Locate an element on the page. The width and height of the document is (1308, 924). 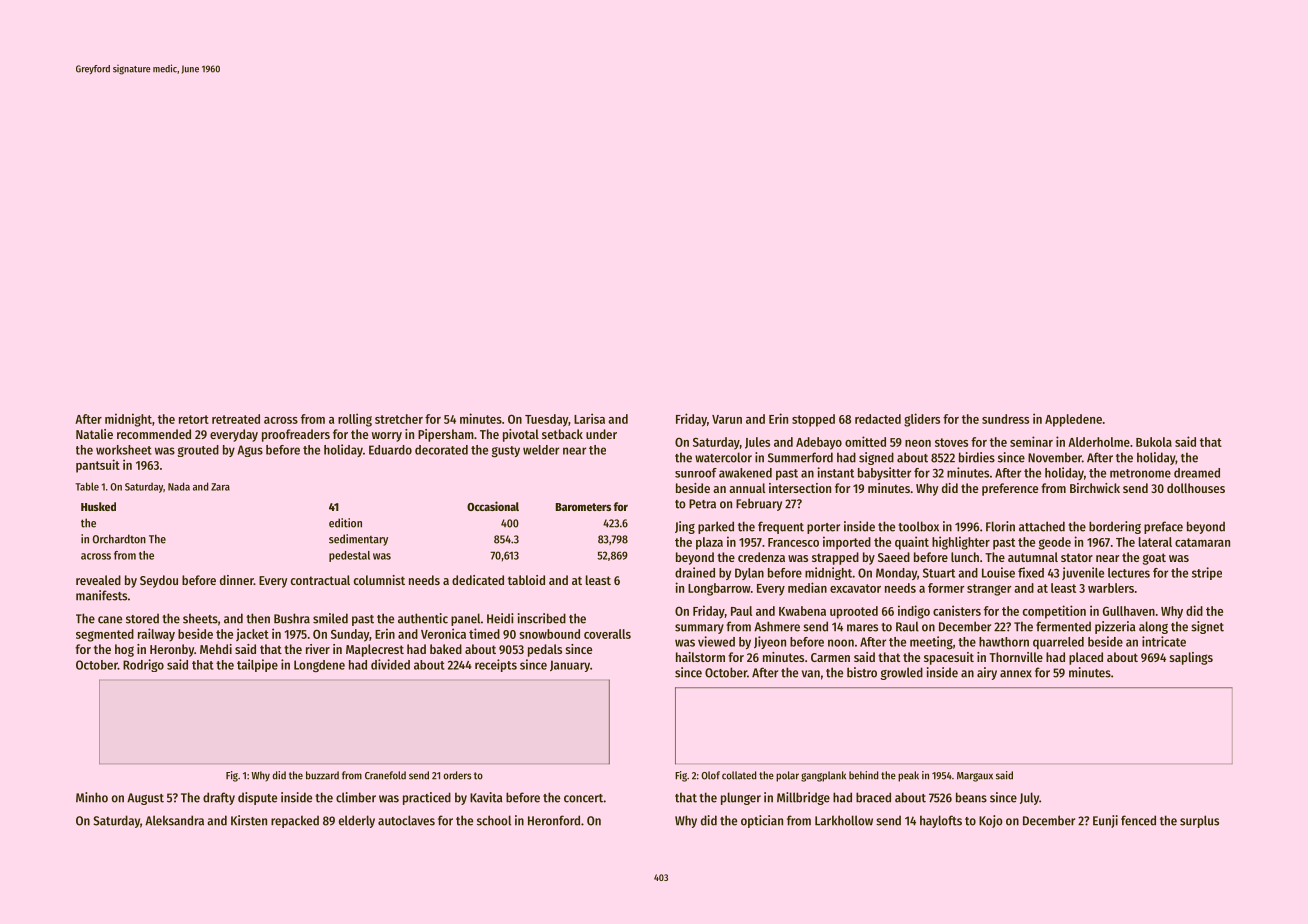
retreated is located at coordinates (236, 419).
